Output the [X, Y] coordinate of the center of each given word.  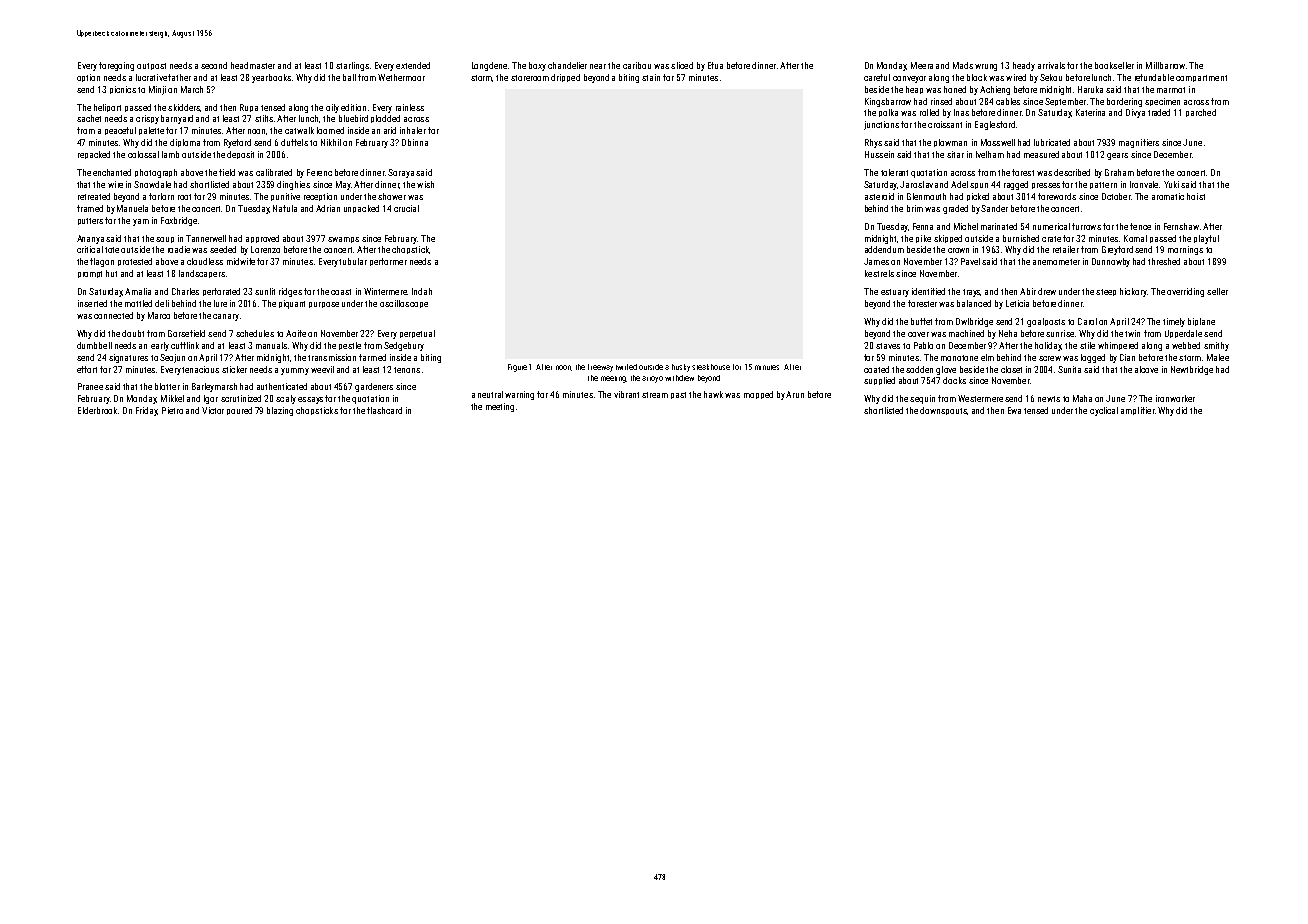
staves [888, 346]
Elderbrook [97, 410]
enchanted [112, 172]
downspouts [943, 411]
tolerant [894, 172]
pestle [350, 346]
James [876, 261]
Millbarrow [1165, 65]
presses [1046, 186]
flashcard [384, 410]
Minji [157, 90]
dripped [565, 78]
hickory [1133, 292]
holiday [1048, 346]
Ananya [90, 239]
